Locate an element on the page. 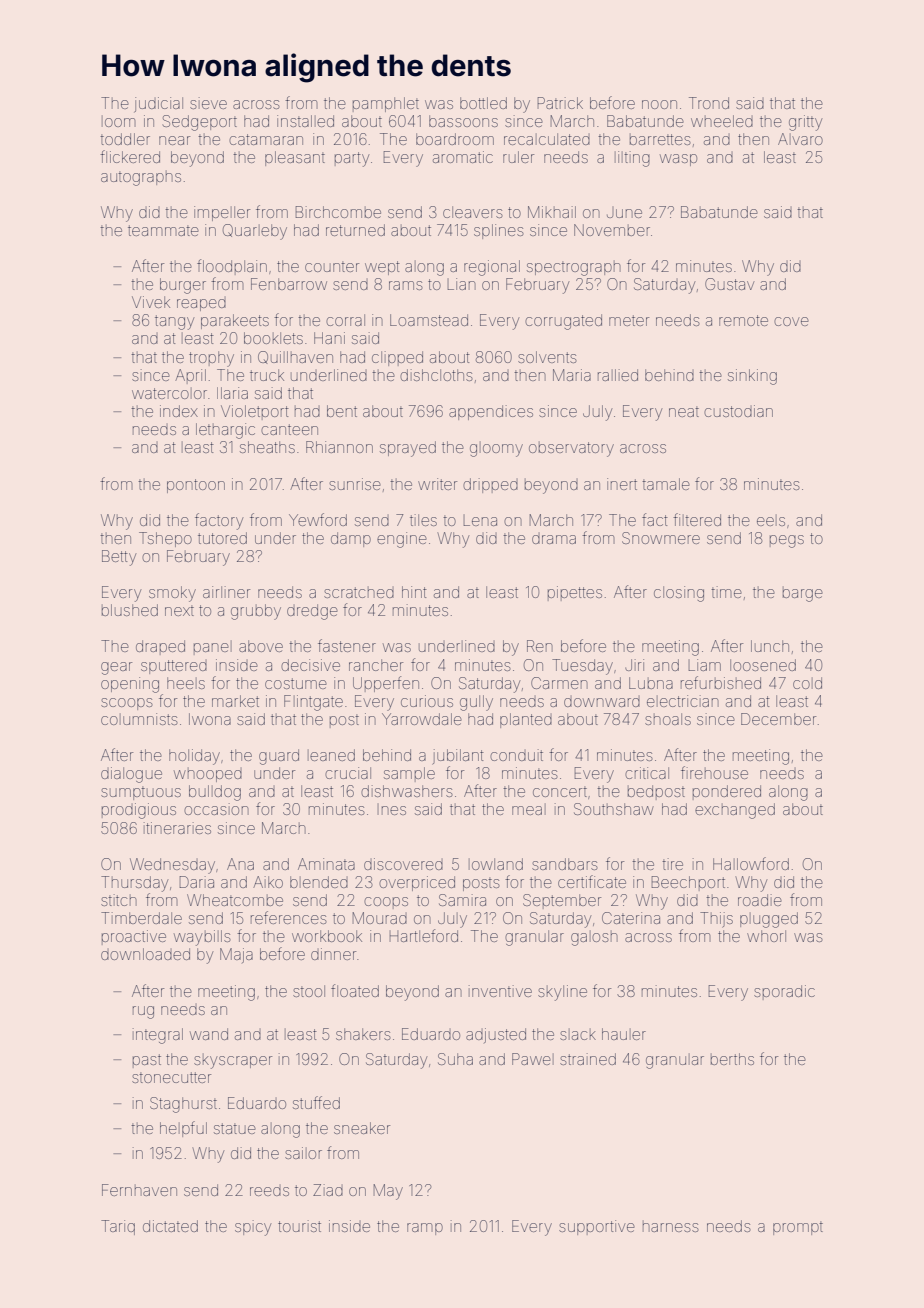 The height and width of the image is (1308, 924). hint is located at coordinates (414, 592).
